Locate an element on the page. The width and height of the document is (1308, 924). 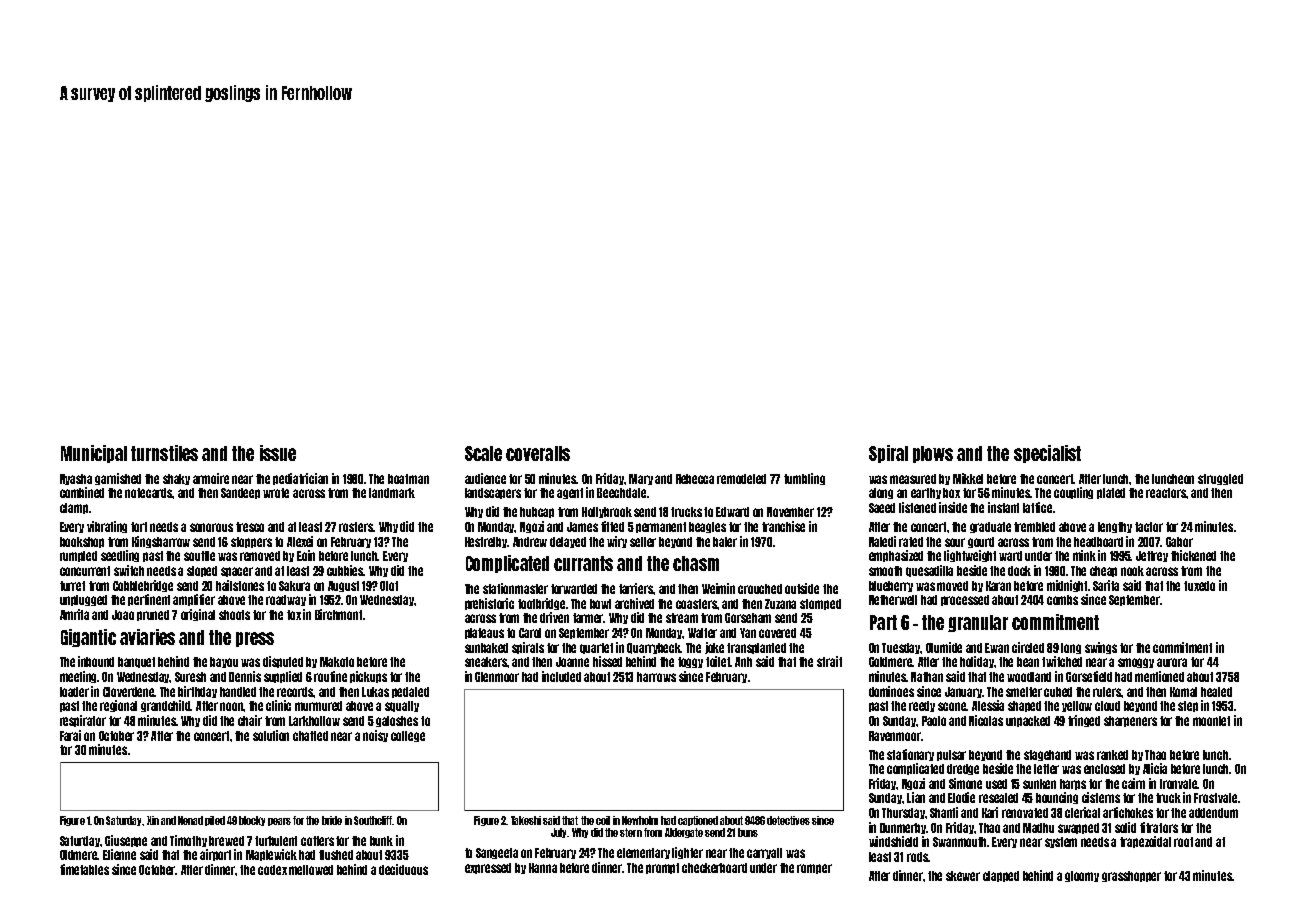
timetables is located at coordinates (84, 869).
